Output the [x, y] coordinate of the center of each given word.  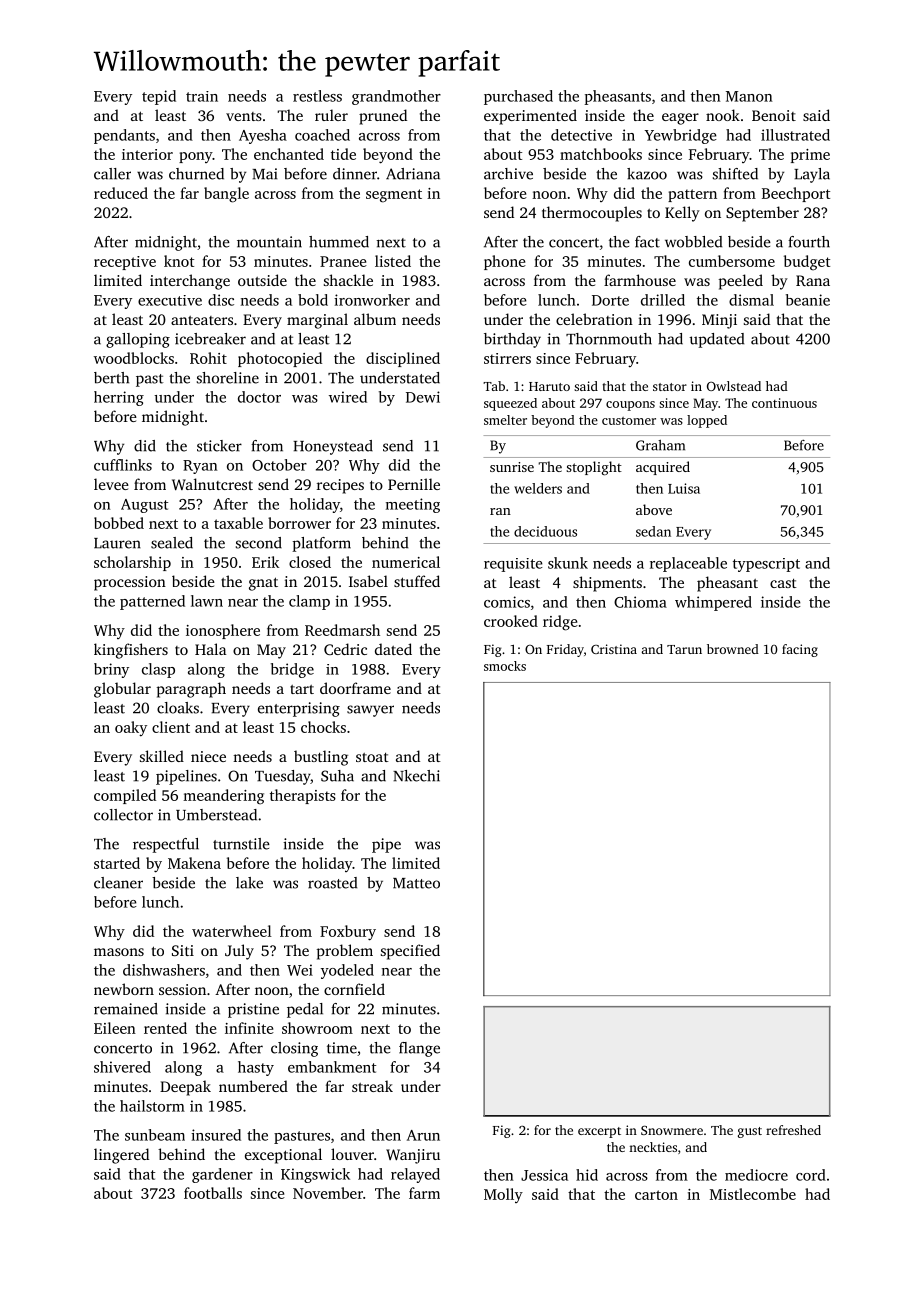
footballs [213, 1193]
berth [111, 378]
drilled [663, 300]
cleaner [118, 883]
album [375, 319]
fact [647, 242]
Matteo [416, 883]
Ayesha [263, 136]
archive [508, 174]
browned [733, 649]
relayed [415, 1175]
